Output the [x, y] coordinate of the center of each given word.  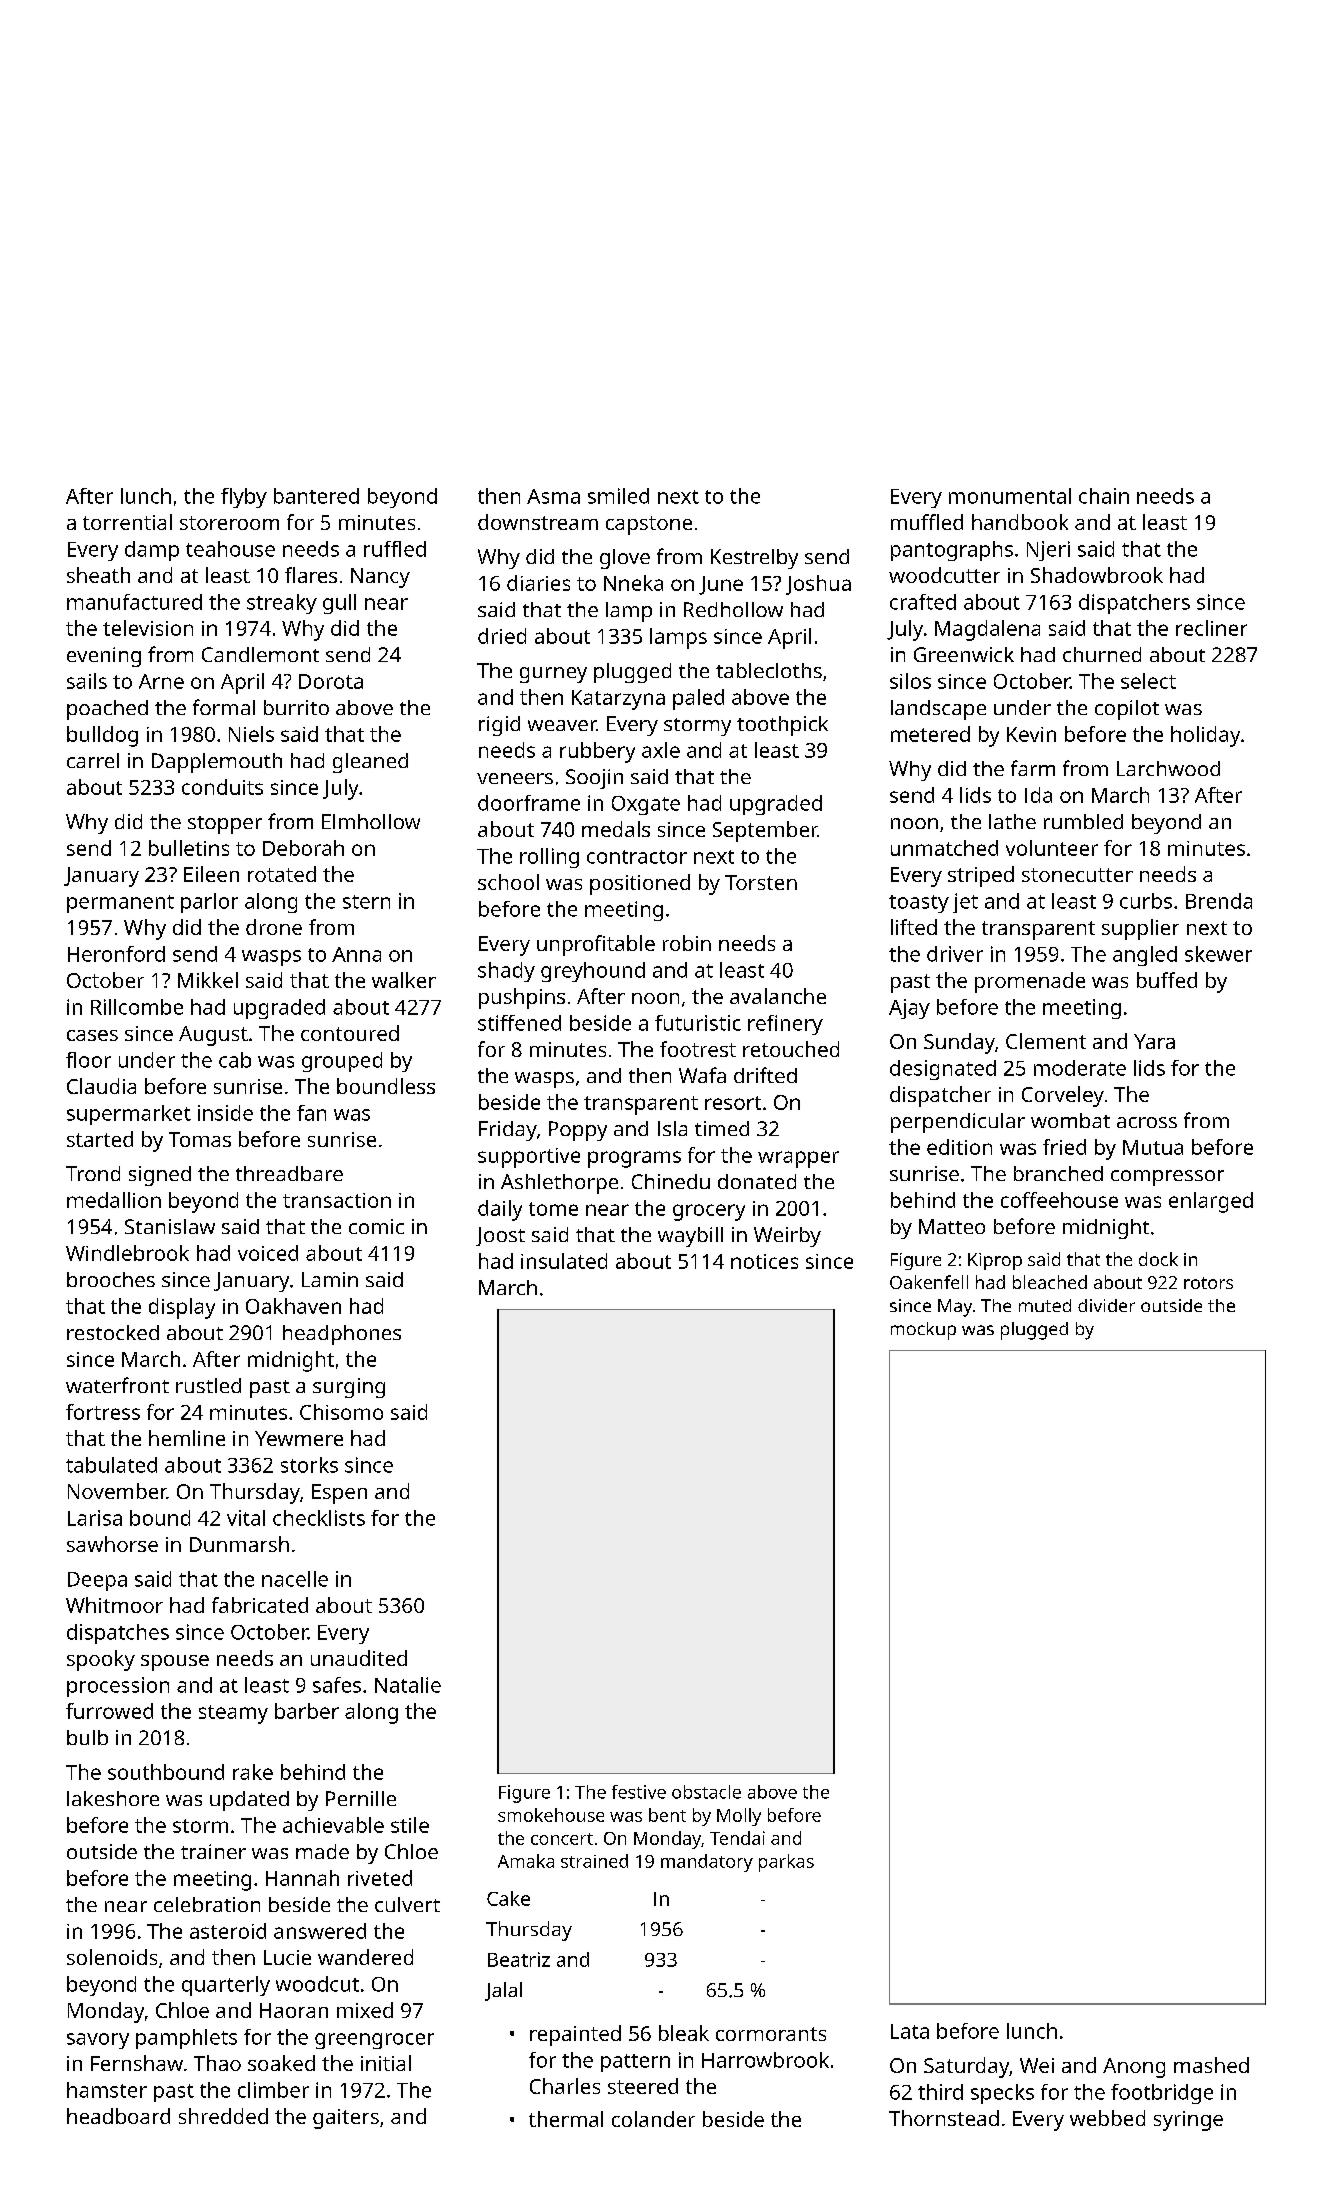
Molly [739, 1817]
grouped [342, 1062]
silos [910, 681]
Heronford [116, 954]
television [148, 628]
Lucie [287, 1957]
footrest [698, 1049]
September [765, 831]
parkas [786, 1863]
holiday [1205, 736]
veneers [515, 778]
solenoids [112, 1957]
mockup [923, 1331]
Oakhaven [293, 1306]
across [1147, 1122]
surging [349, 1388]
